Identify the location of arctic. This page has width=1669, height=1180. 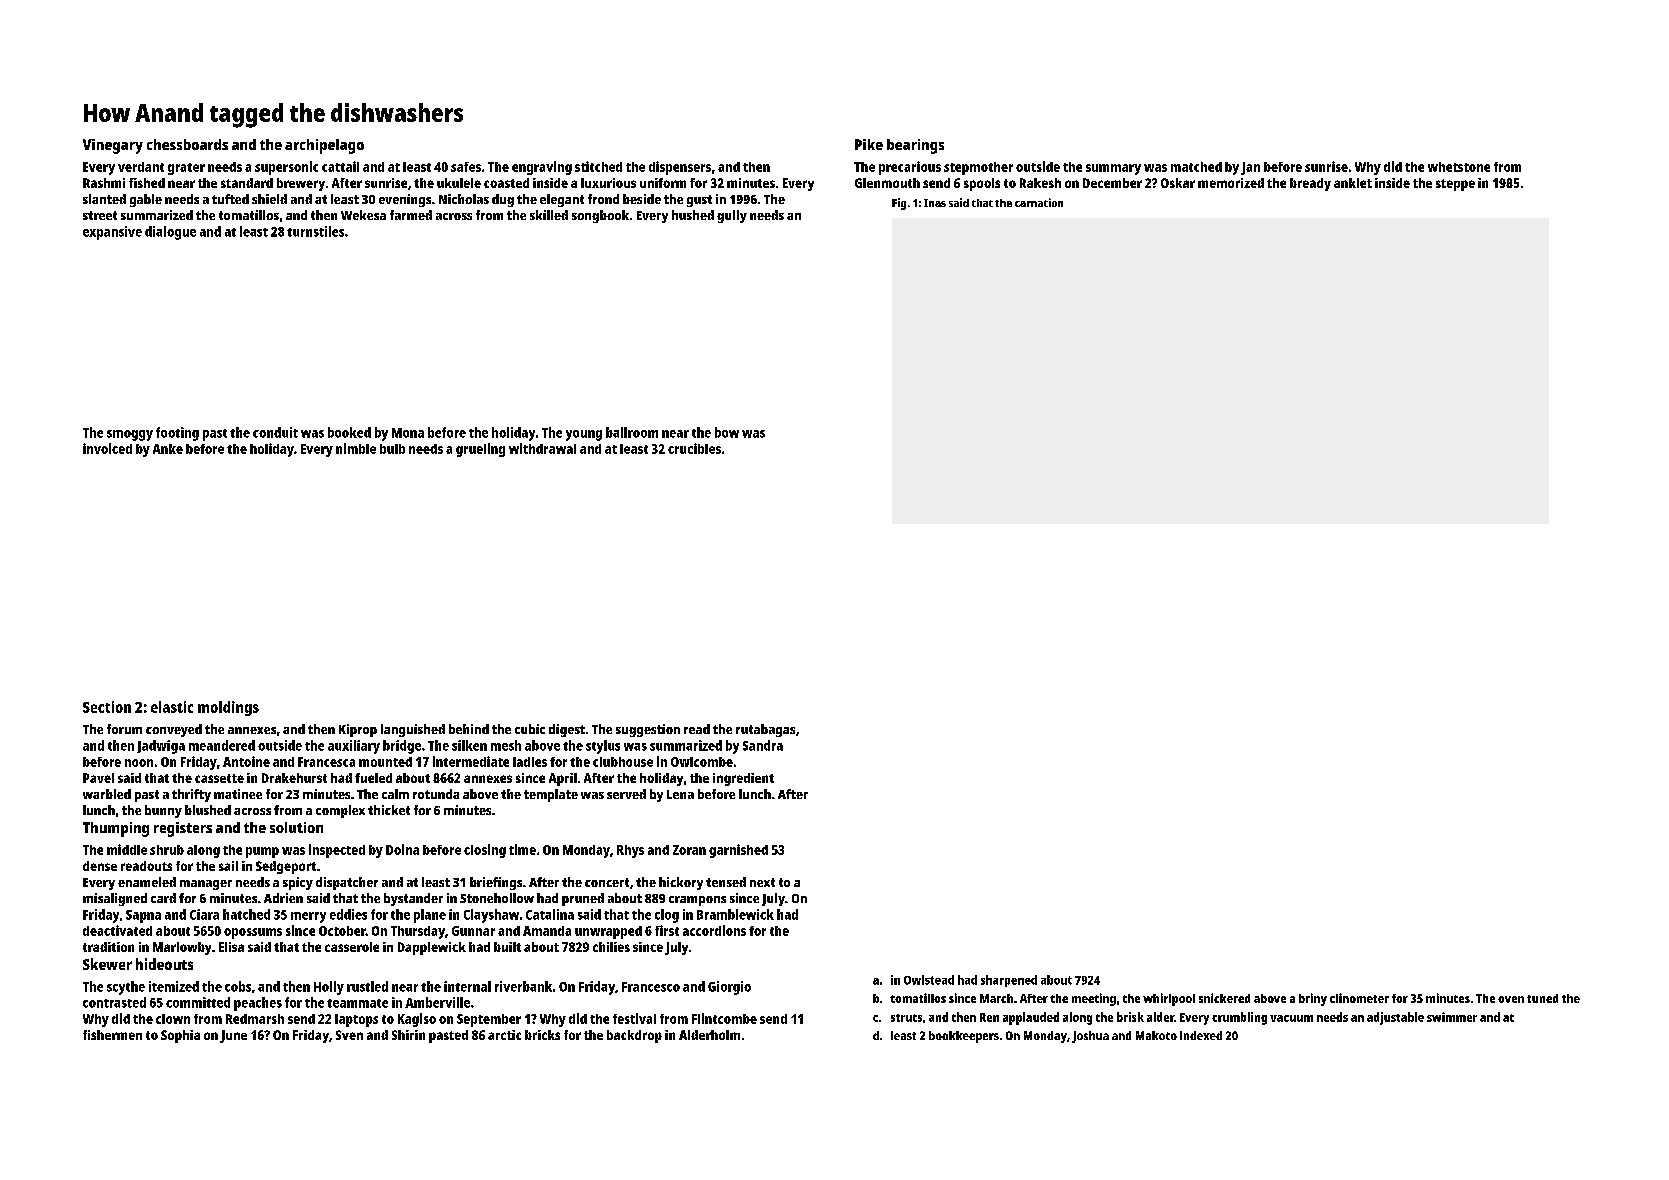
(504, 1035).
